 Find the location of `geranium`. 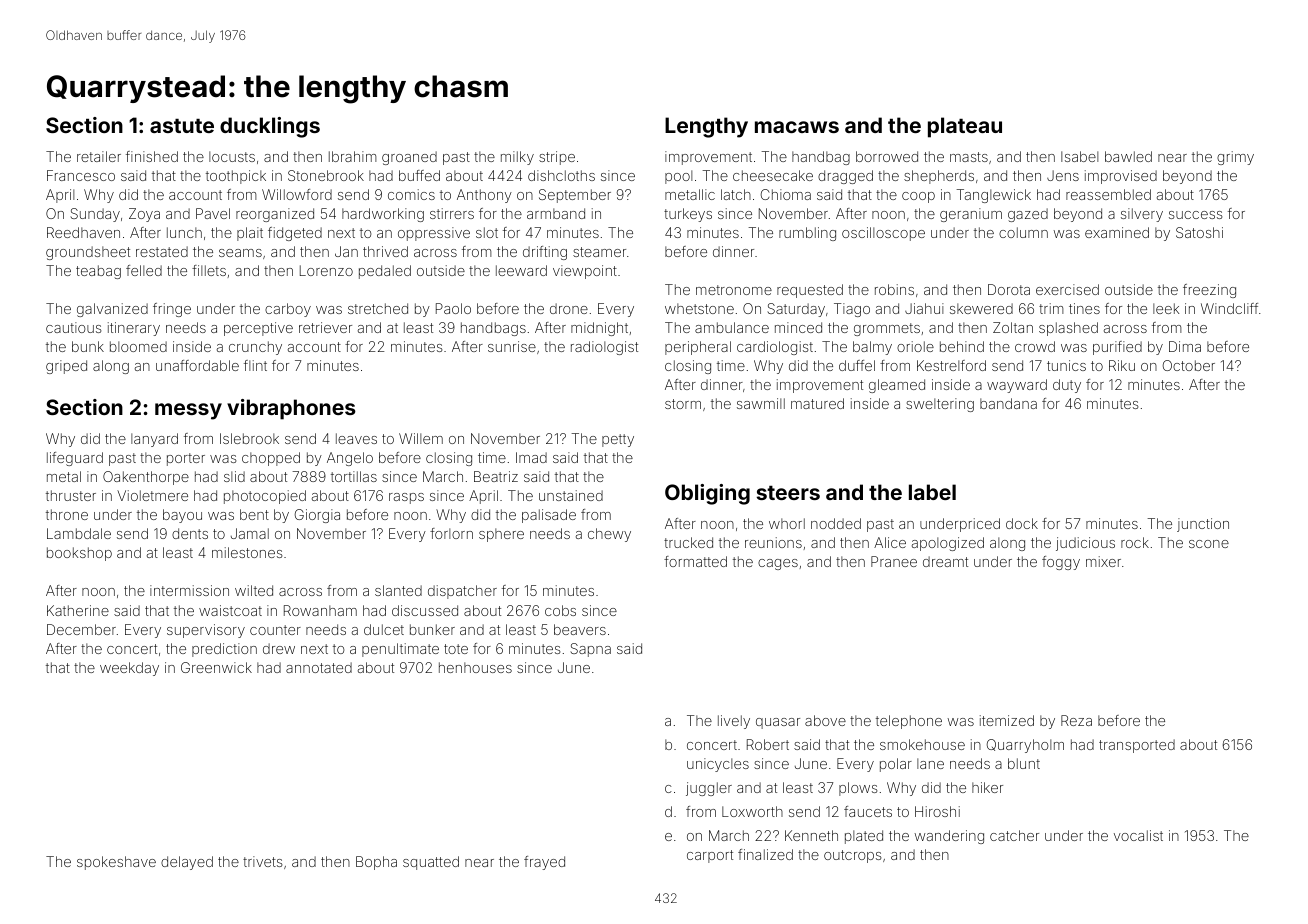

geranium is located at coordinates (971, 215).
